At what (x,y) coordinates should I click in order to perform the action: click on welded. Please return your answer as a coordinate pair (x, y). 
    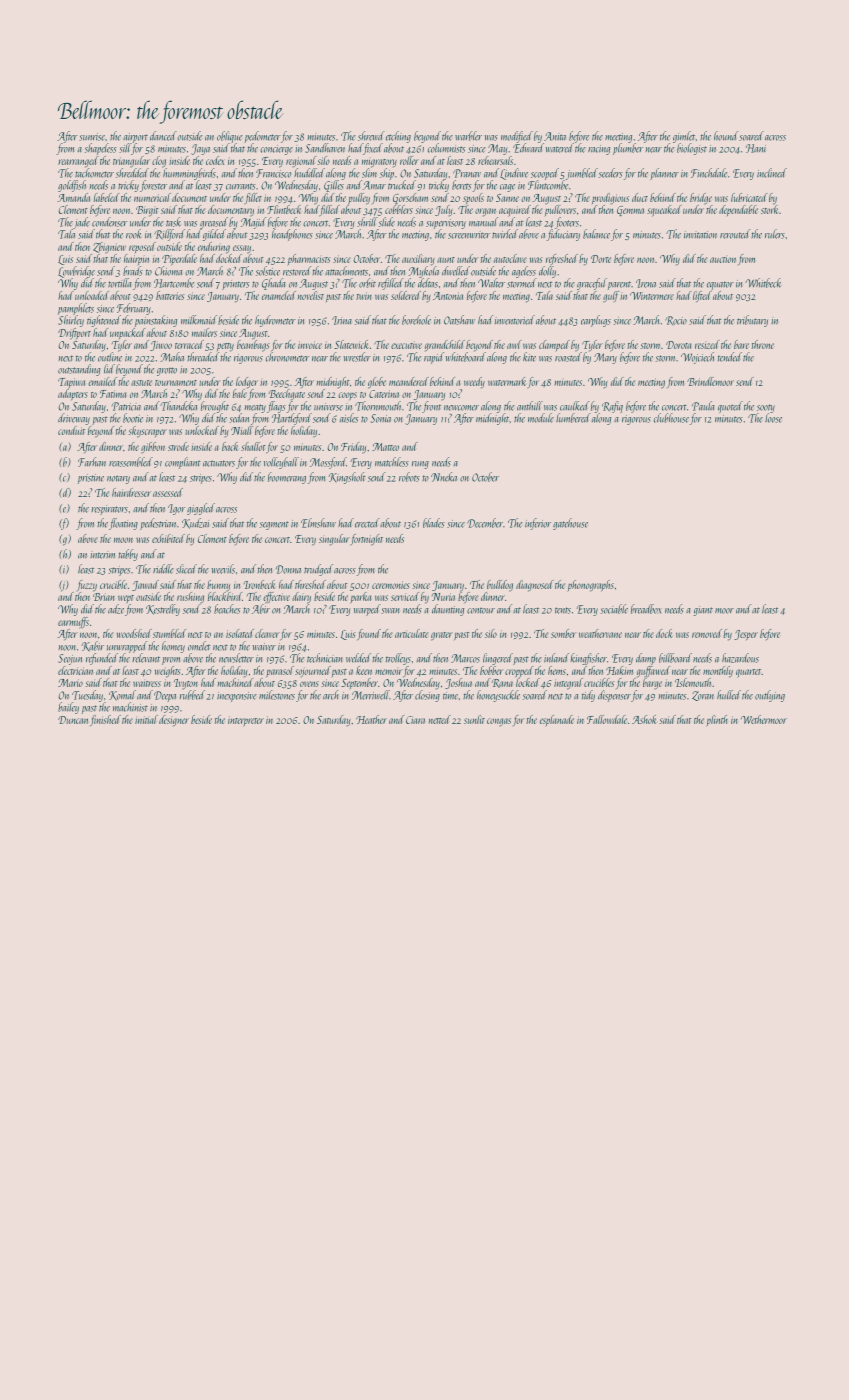
    Looking at the image, I should click on (358, 658).
